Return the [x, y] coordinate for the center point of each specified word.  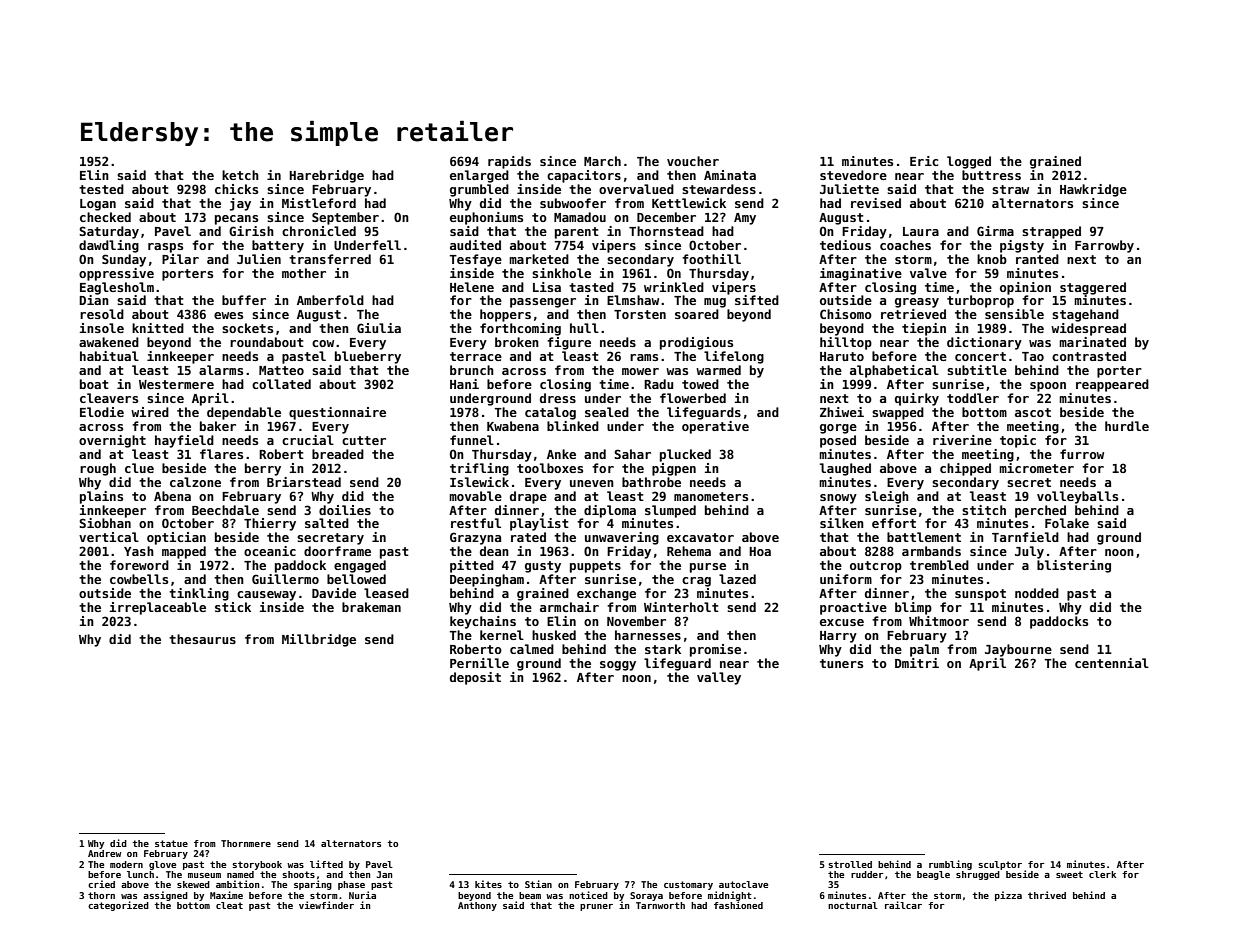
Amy [745, 219]
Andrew [104, 853]
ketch [240, 175]
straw [1010, 189]
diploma [610, 511]
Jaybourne [1018, 650]
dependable [244, 413]
